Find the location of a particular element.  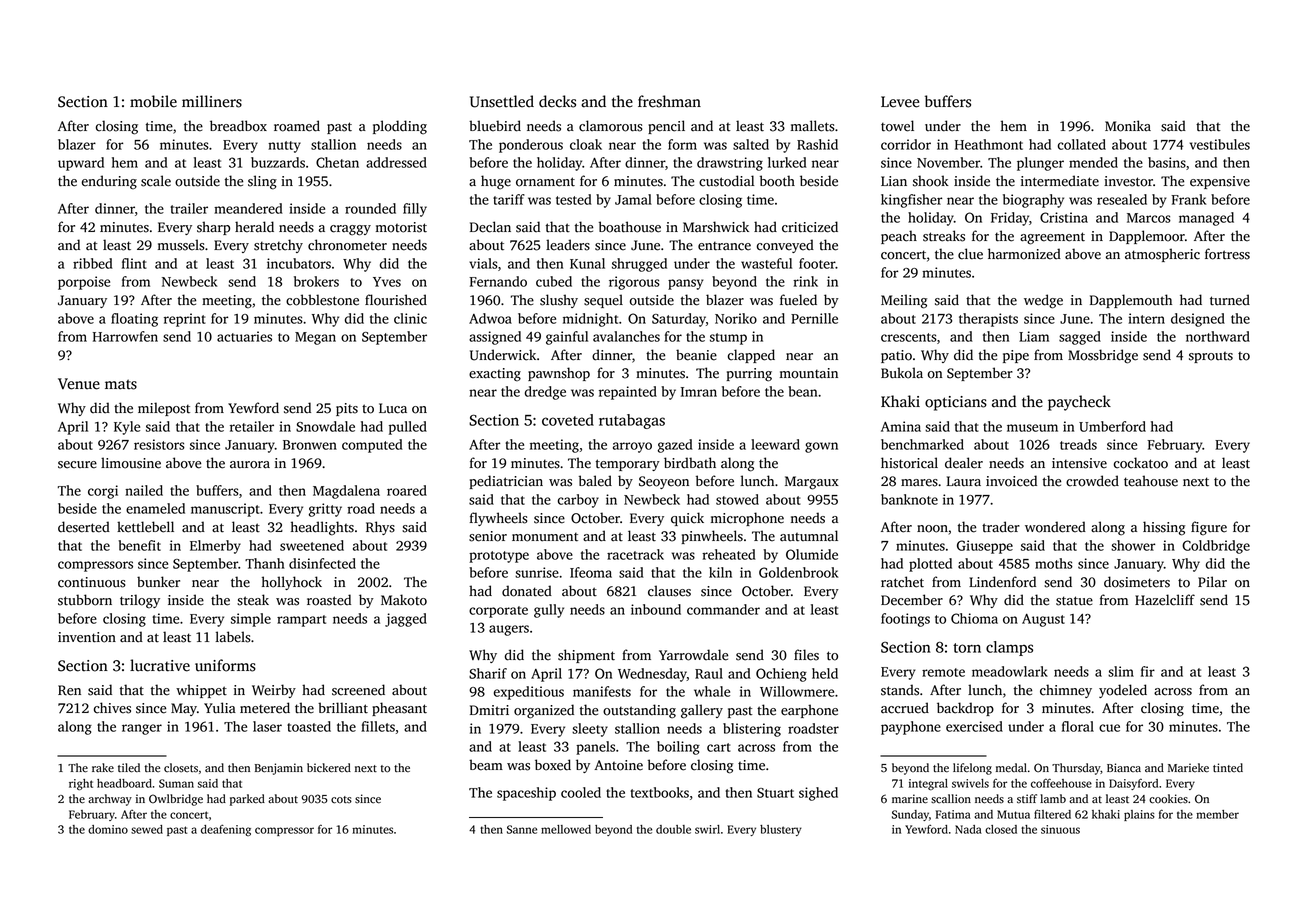

turned is located at coordinates (1230, 300).
